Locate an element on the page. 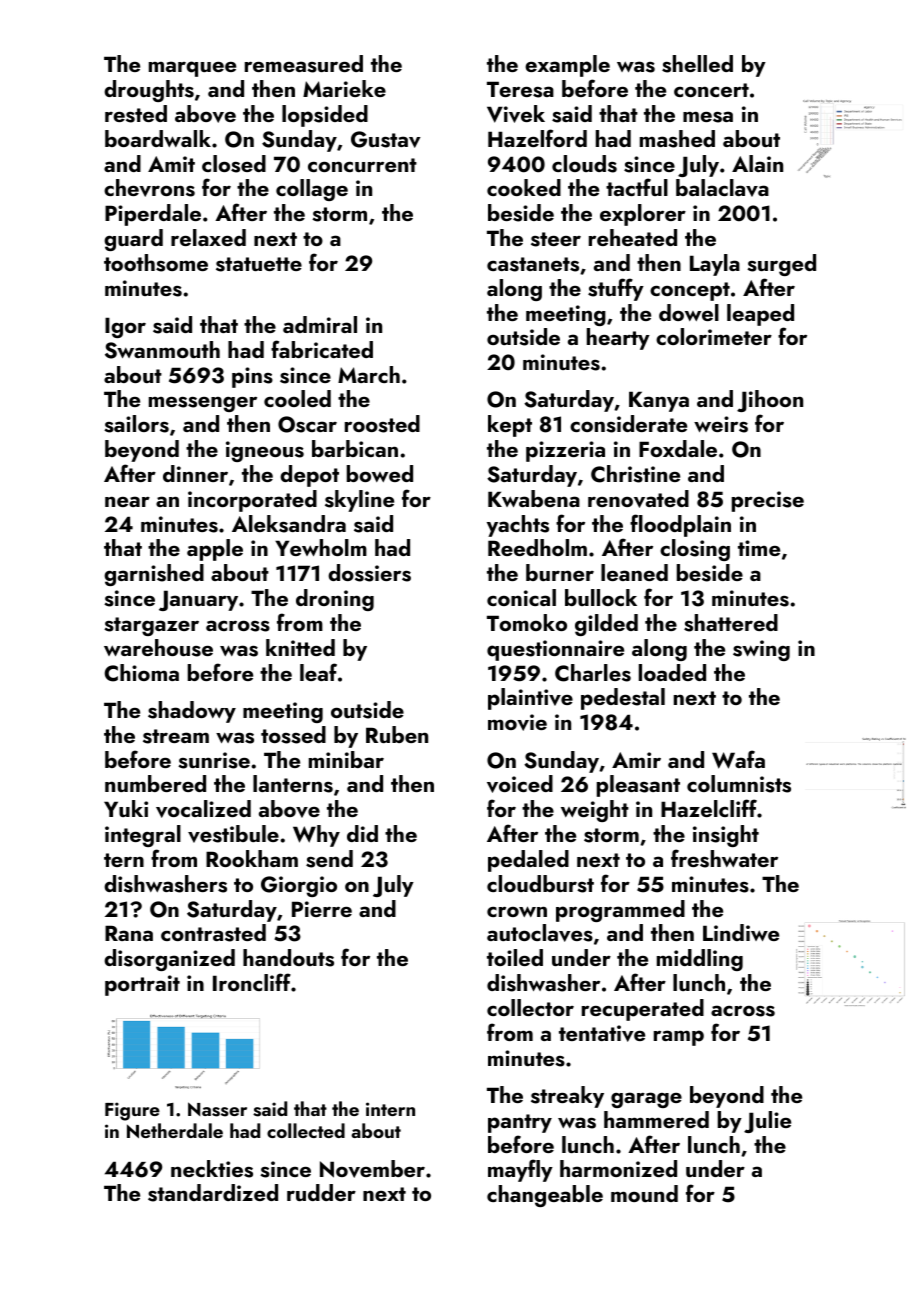  Marieke is located at coordinates (344, 88).
